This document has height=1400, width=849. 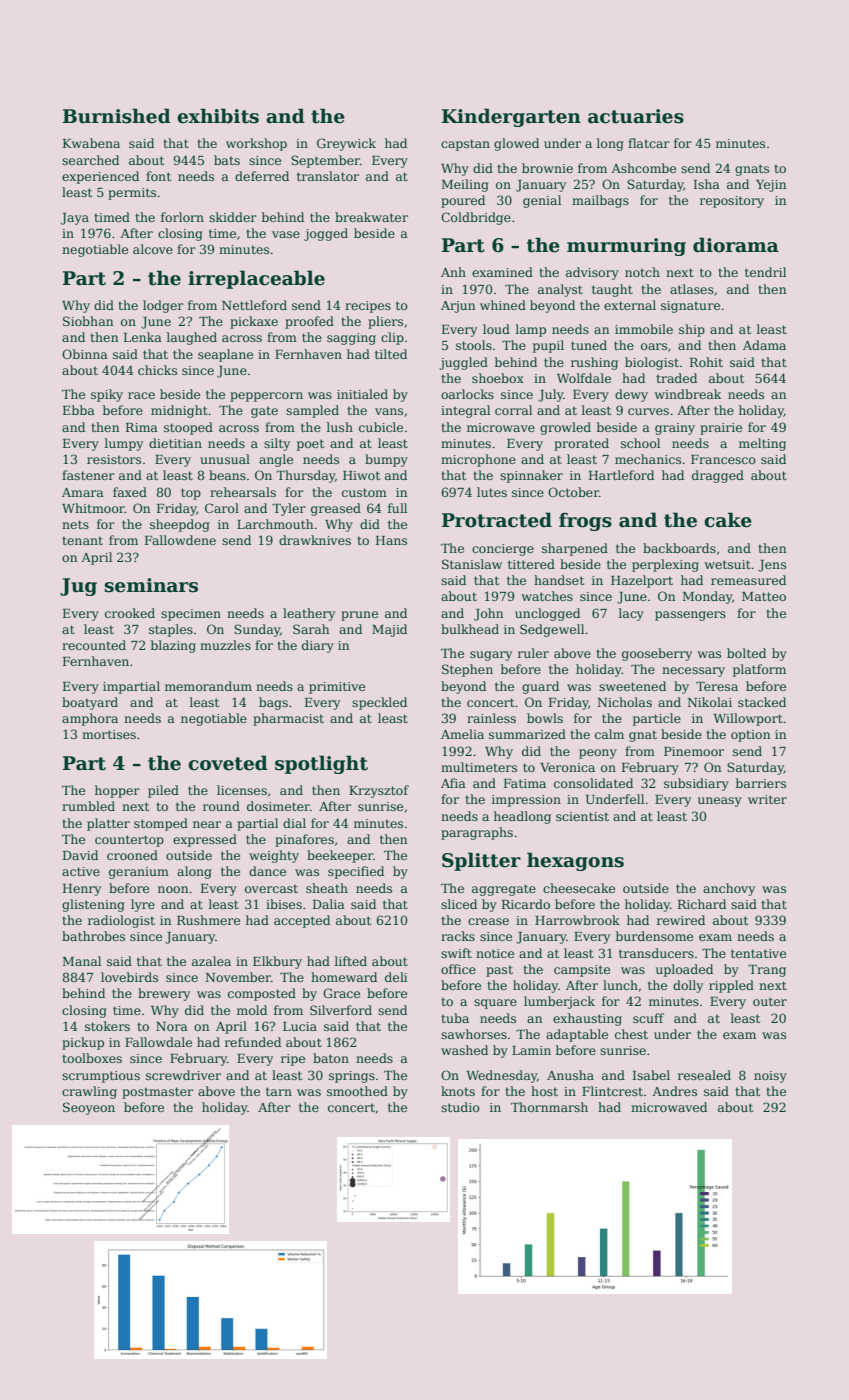 I want to click on initialed, so click(x=362, y=394).
